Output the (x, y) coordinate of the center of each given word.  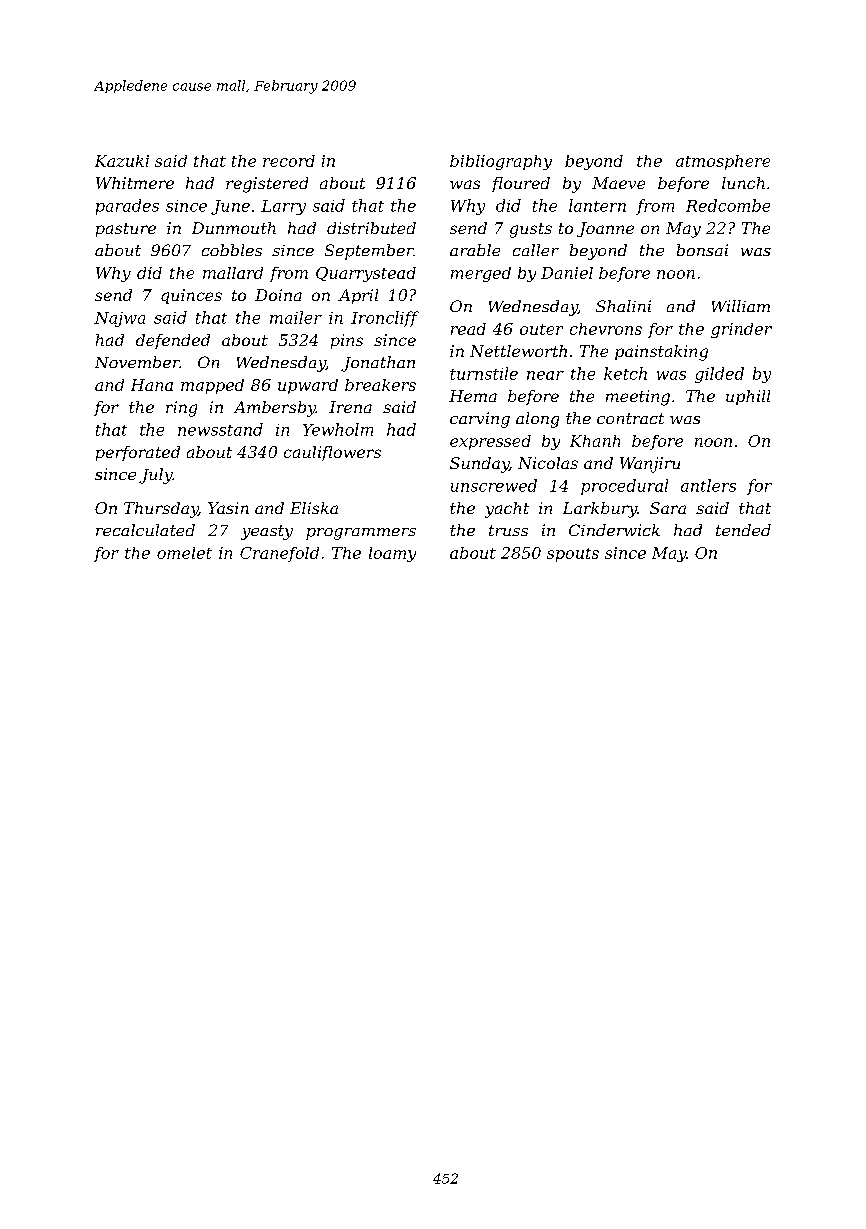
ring (181, 409)
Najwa (119, 319)
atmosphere (723, 162)
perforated (138, 453)
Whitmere (135, 183)
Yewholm (338, 429)
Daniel (567, 273)
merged (481, 274)
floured (521, 184)
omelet (184, 553)
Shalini (623, 306)
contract (630, 418)
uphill (748, 397)
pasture (126, 230)
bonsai (702, 250)
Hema (473, 396)
